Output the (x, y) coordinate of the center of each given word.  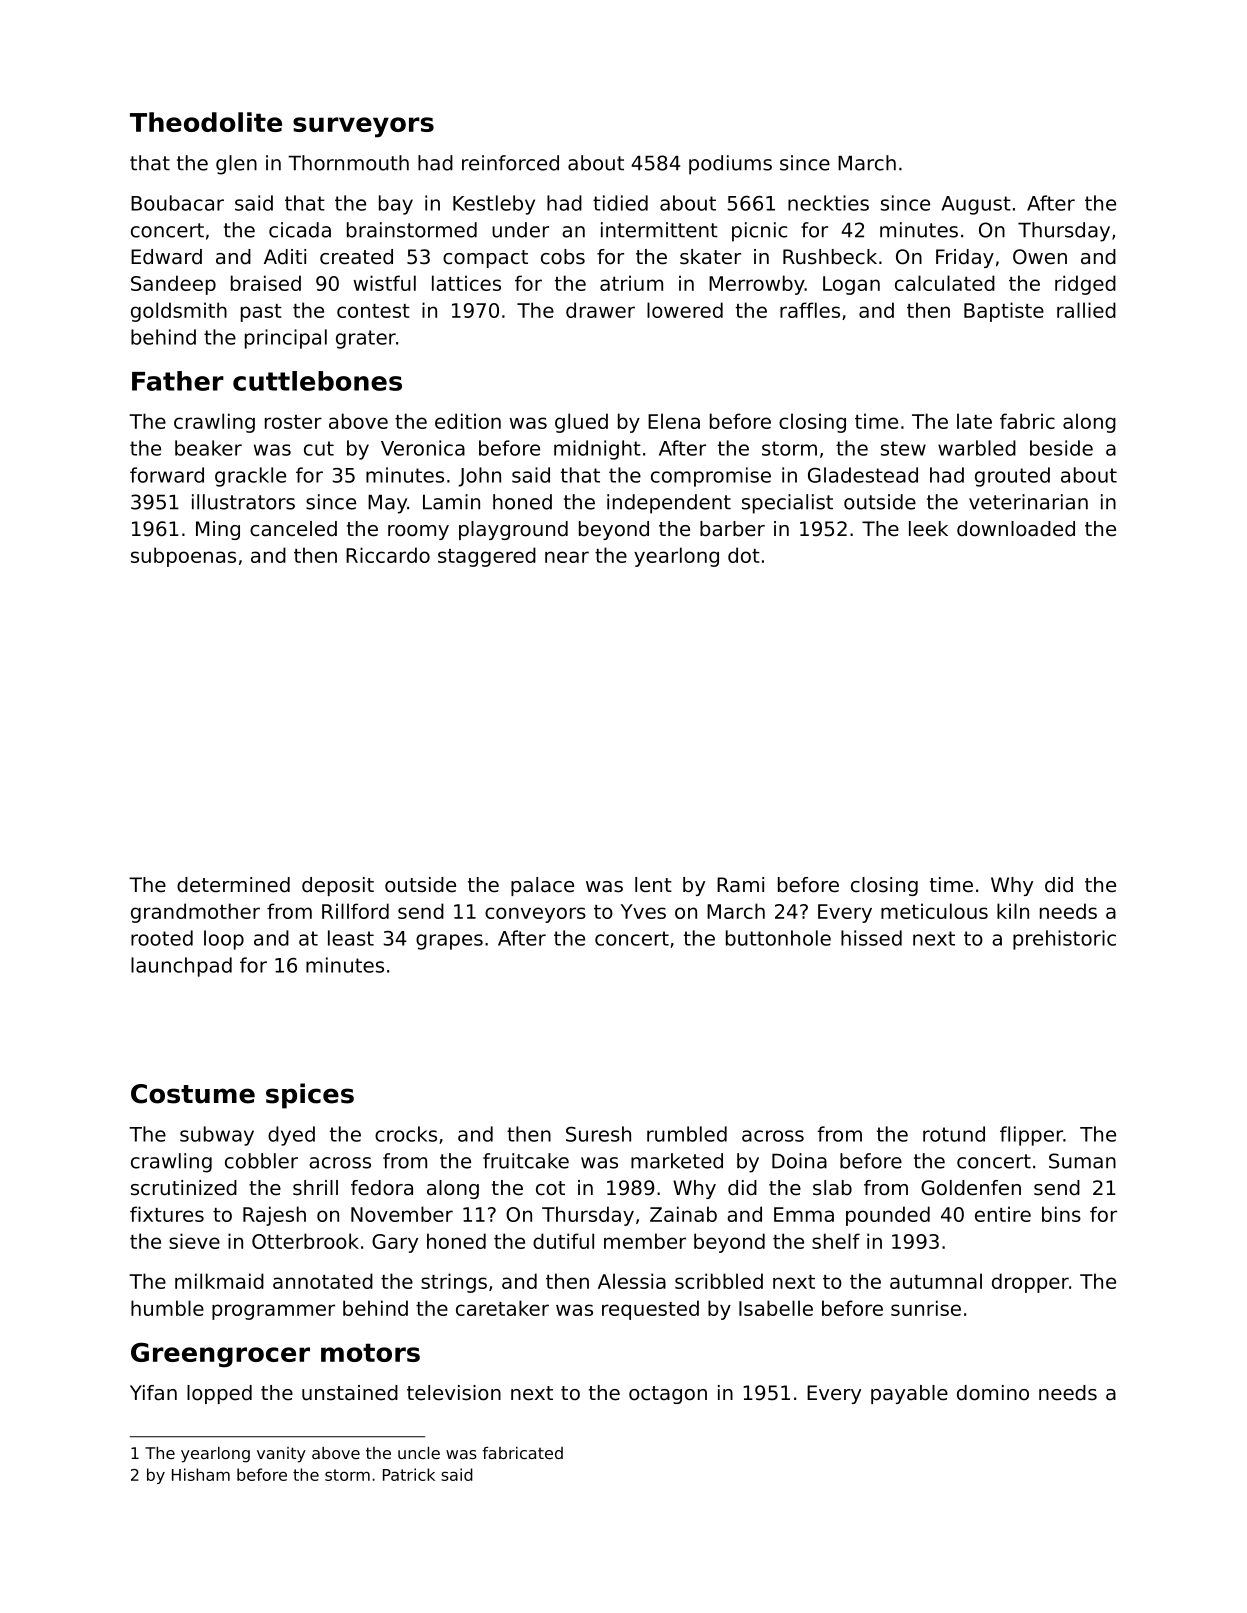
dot (744, 555)
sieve (194, 1241)
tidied (620, 203)
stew (903, 448)
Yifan (153, 1393)
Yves (643, 911)
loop (224, 940)
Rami (740, 885)
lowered (685, 310)
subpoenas (183, 557)
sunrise (926, 1308)
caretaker (502, 1308)
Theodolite (206, 122)
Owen (1040, 257)
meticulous (934, 911)
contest (373, 311)
